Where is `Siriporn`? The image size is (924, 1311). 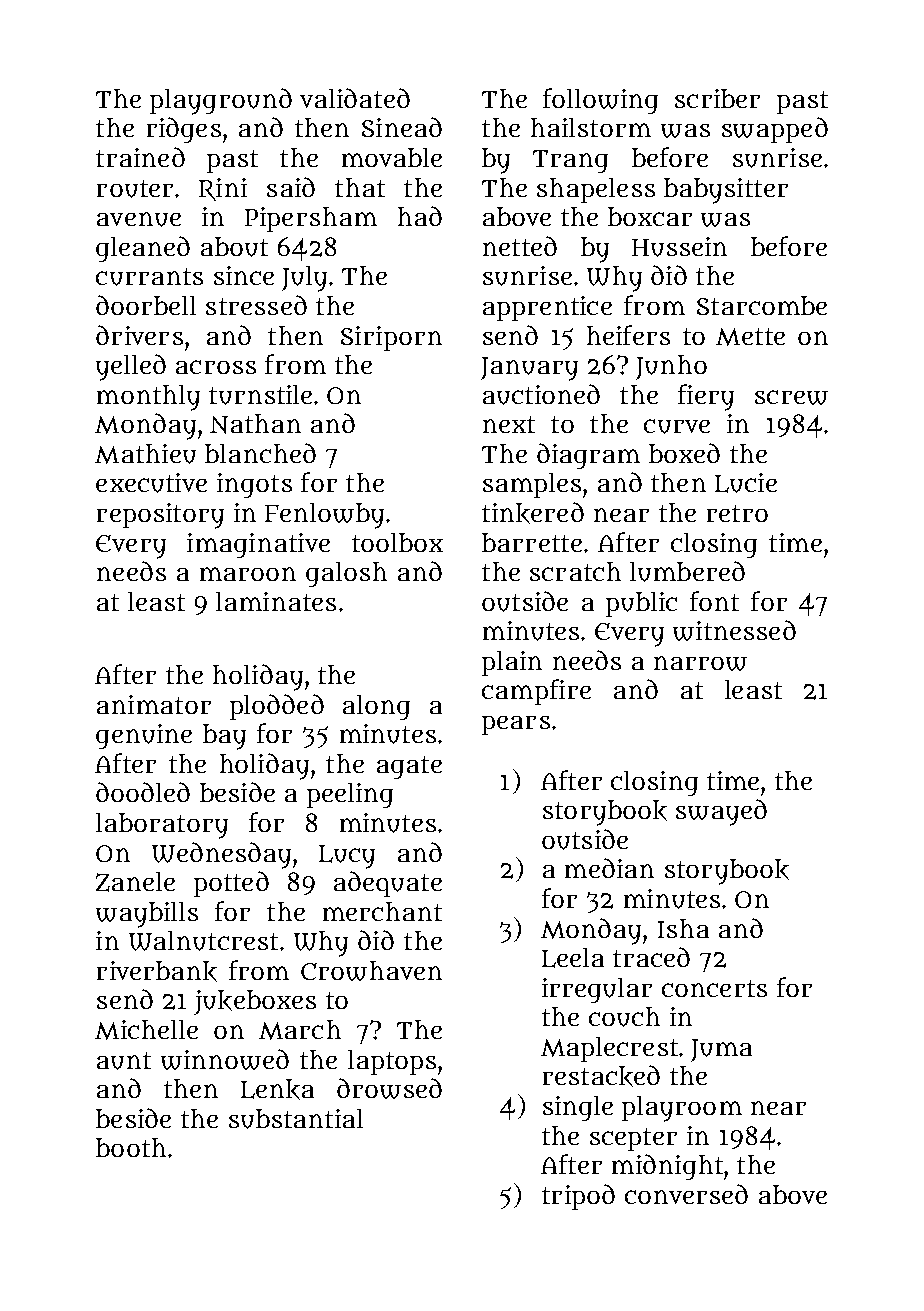
Siriporn is located at coordinates (391, 338).
